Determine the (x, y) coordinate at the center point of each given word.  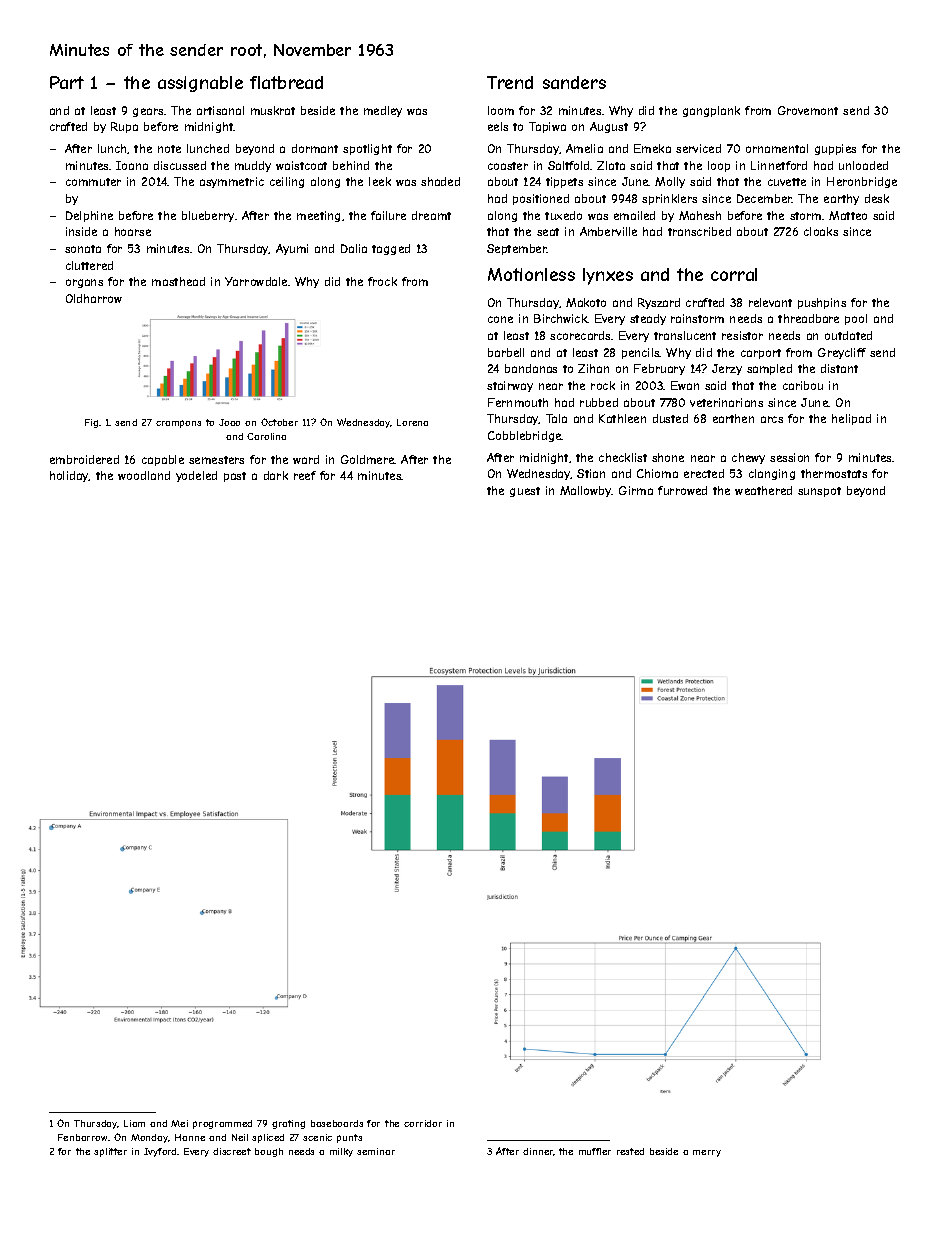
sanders (574, 82)
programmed (222, 1124)
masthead (178, 281)
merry (707, 1153)
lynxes (608, 276)
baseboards (337, 1123)
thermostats (834, 473)
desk (877, 198)
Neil (240, 1137)
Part (67, 82)
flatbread (286, 82)
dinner (538, 1152)
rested (630, 1151)
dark (276, 475)
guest (525, 492)
